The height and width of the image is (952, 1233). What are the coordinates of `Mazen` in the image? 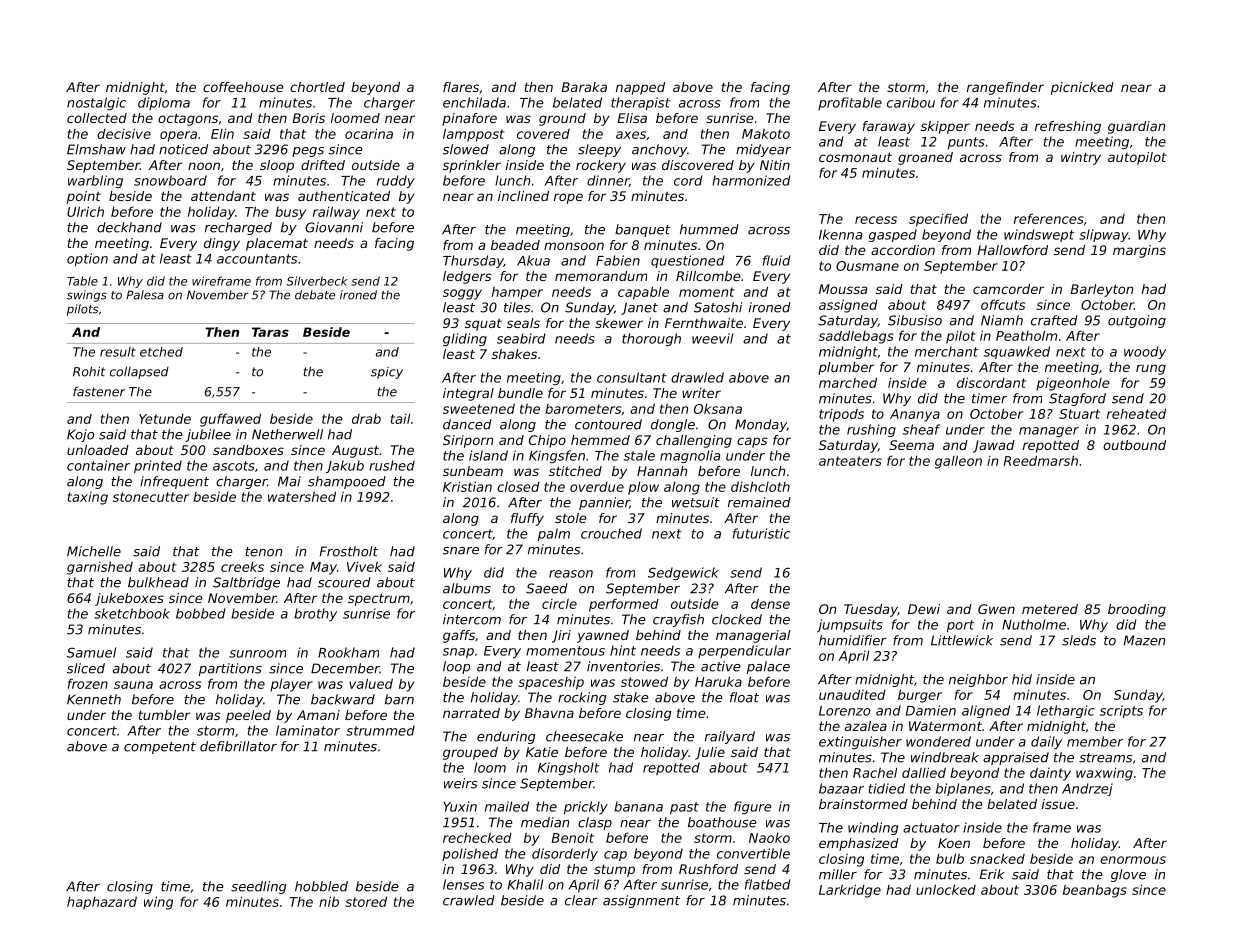 It's located at (1144, 640).
